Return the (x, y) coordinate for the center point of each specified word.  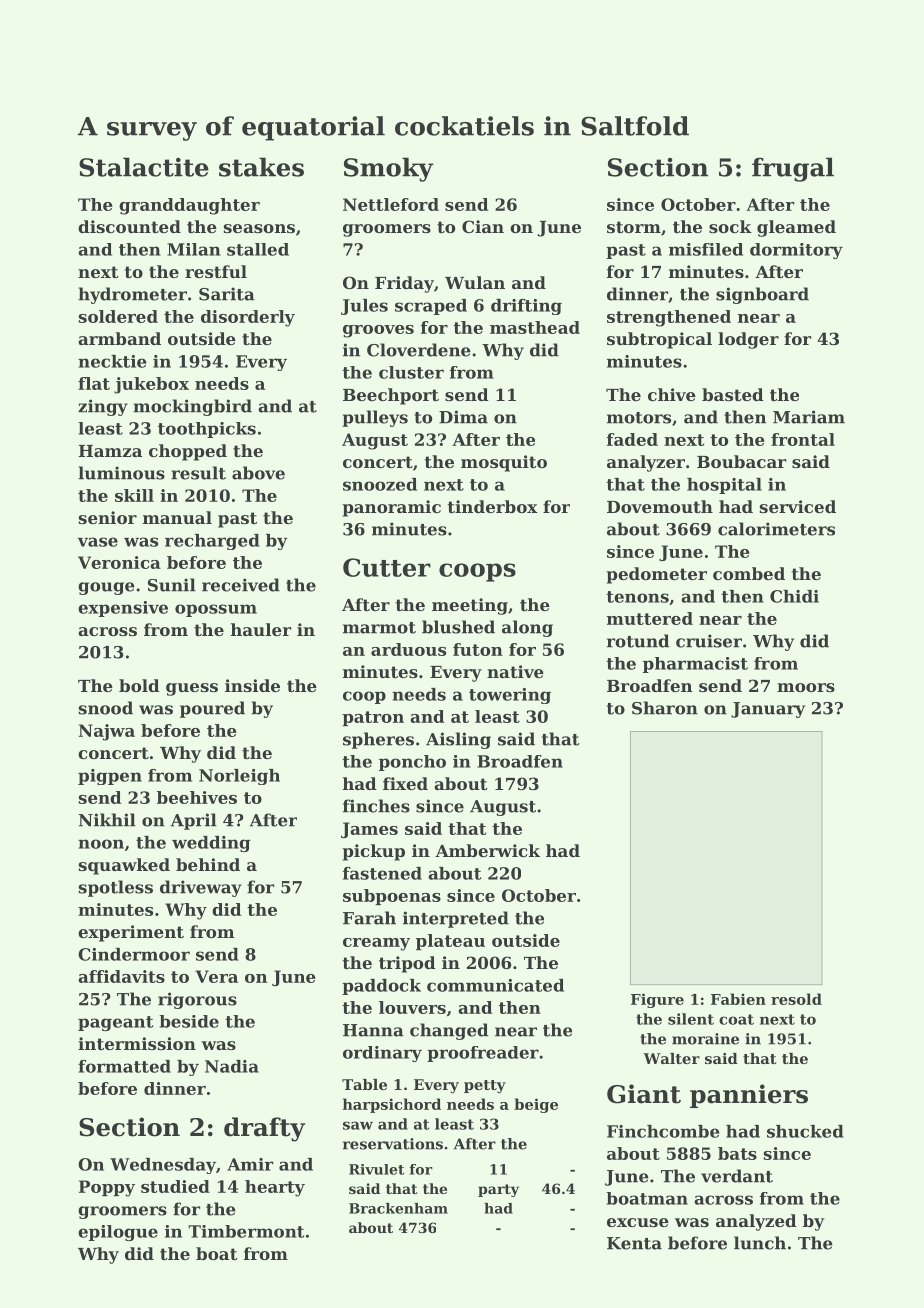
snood (106, 708)
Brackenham (398, 1208)
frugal (793, 169)
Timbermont (246, 1231)
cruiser (709, 641)
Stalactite (144, 167)
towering (510, 696)
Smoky (389, 169)
